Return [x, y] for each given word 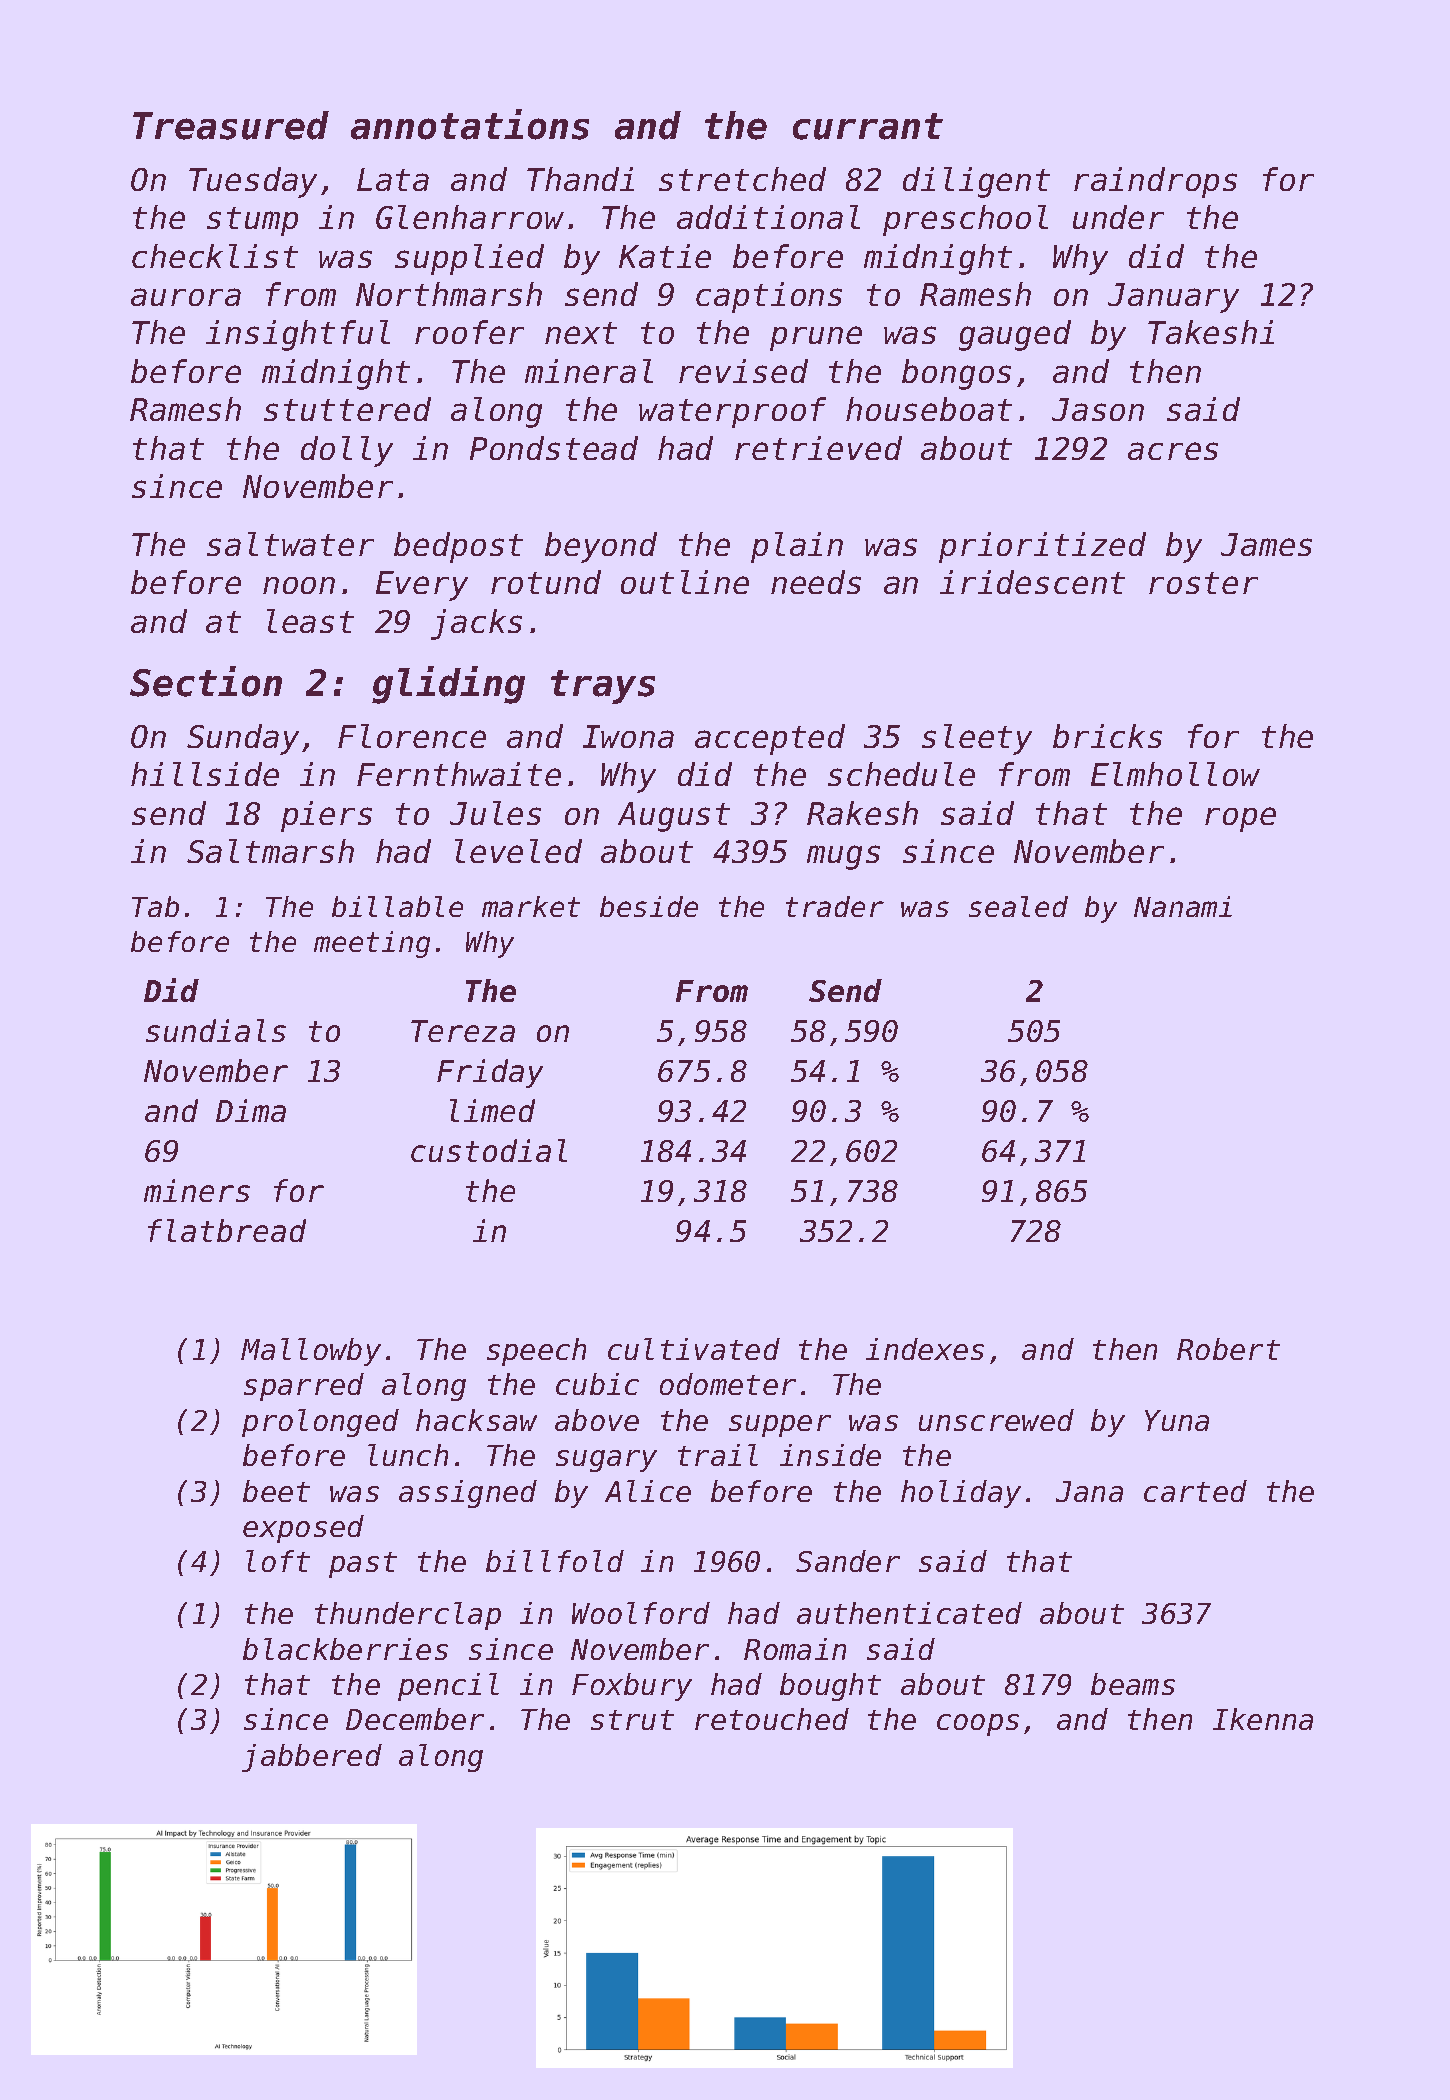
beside [649, 906]
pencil [448, 1687]
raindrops [1155, 182]
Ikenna [1263, 1719]
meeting [372, 944]
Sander [848, 1561]
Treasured [231, 125]
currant [868, 126]
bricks [1107, 736]
